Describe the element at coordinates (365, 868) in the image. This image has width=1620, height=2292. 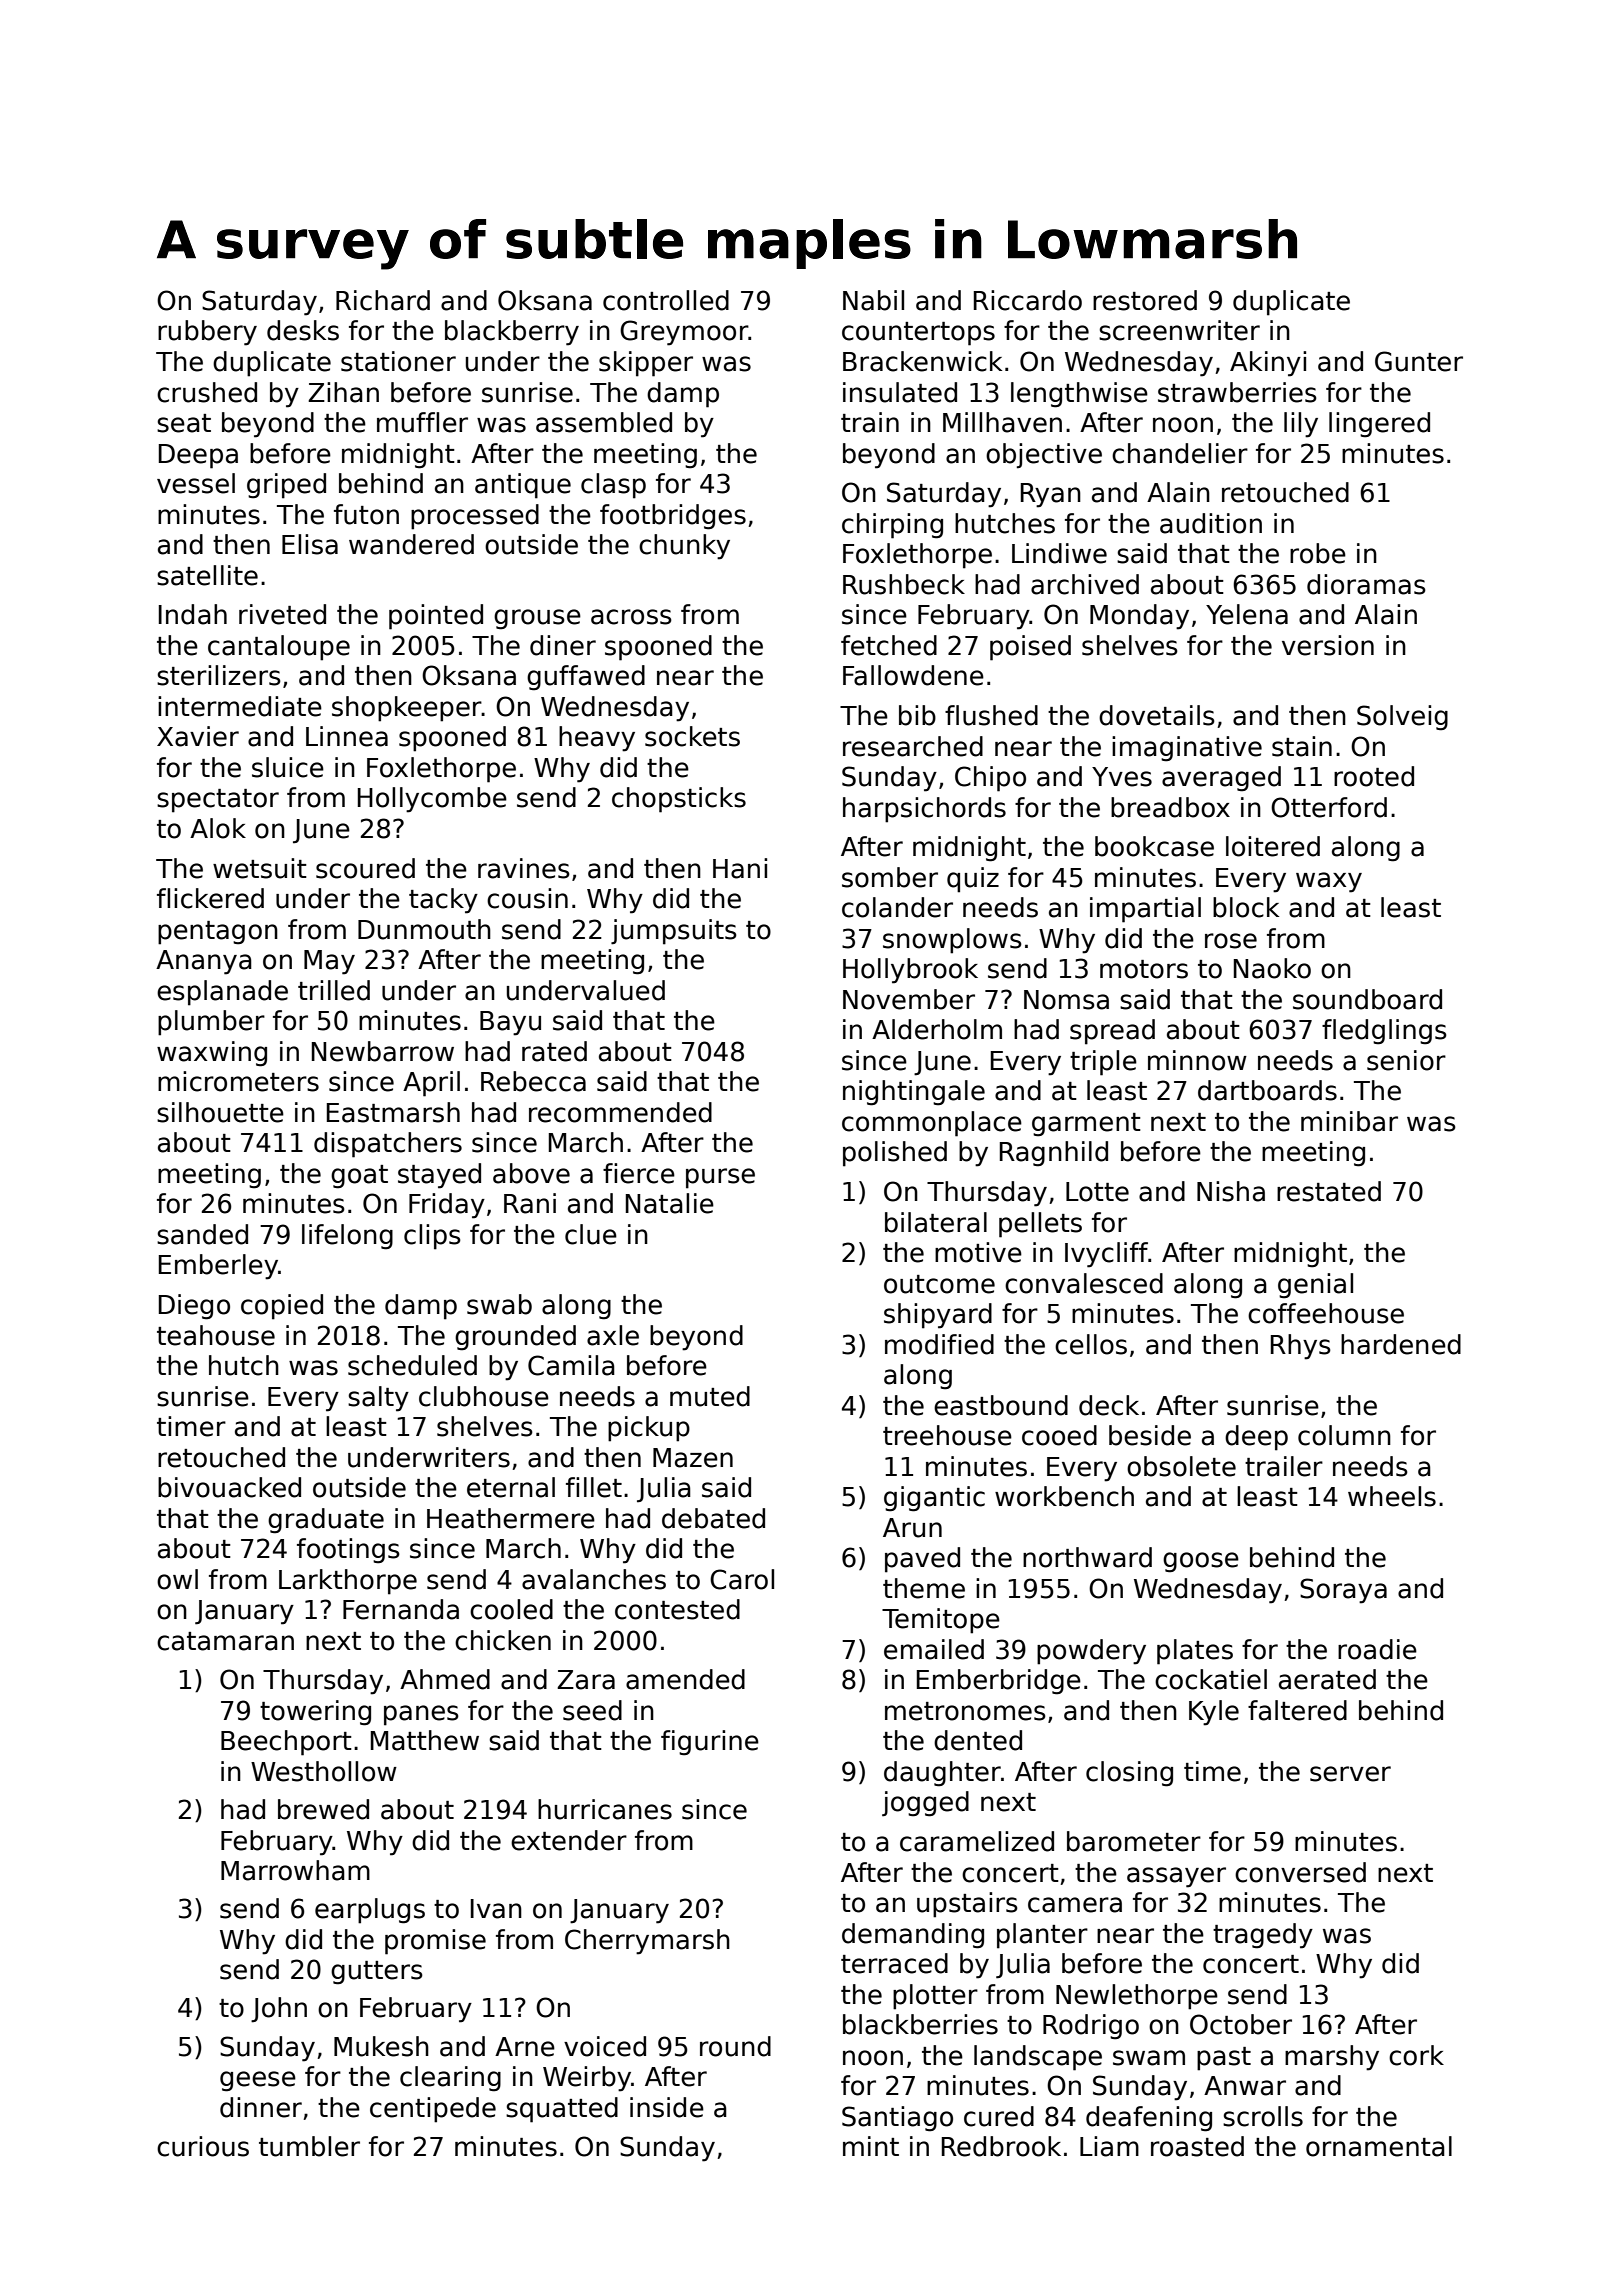
I see `scoured` at that location.
